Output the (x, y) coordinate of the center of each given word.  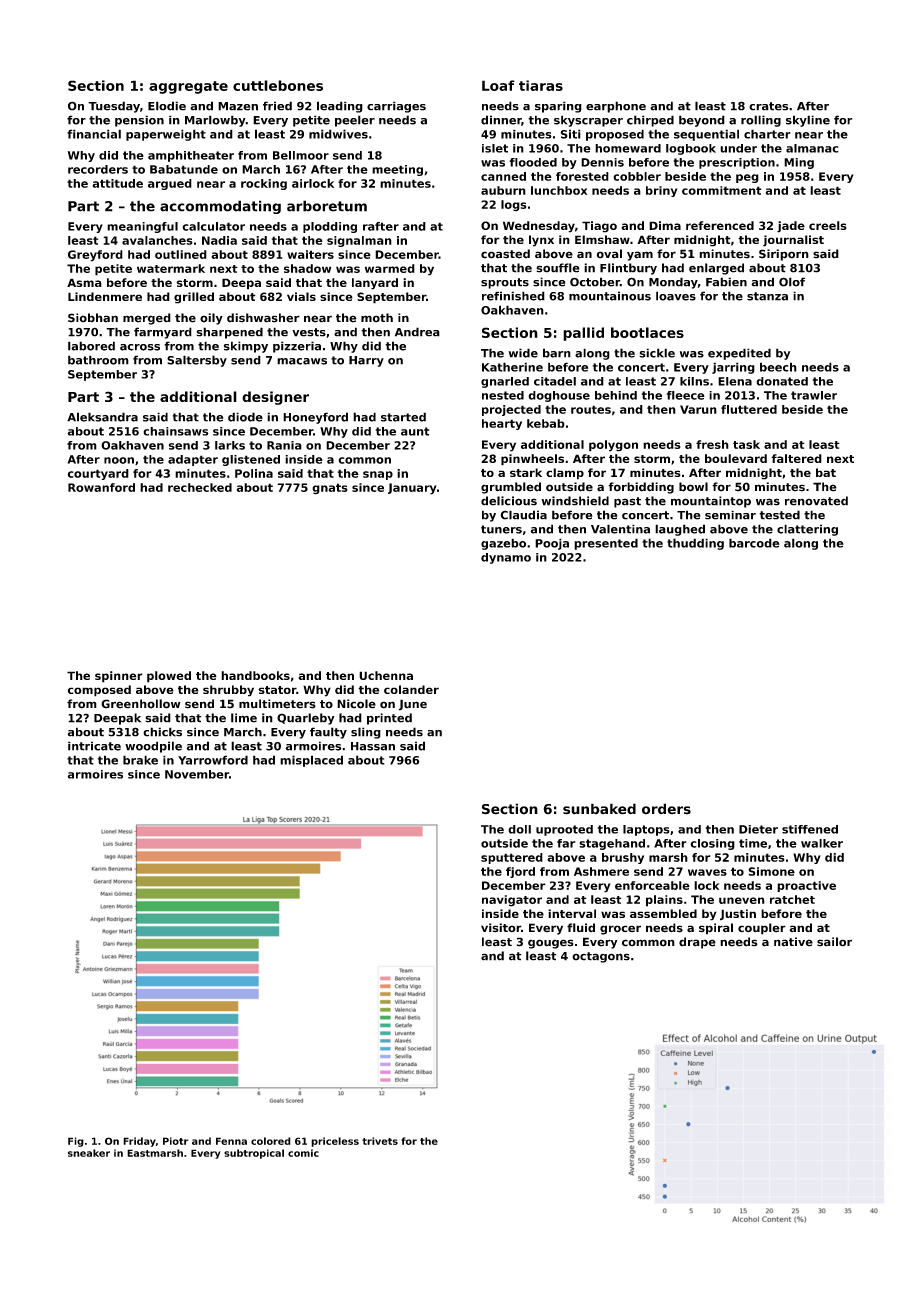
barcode (754, 543)
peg (747, 178)
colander (411, 689)
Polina (254, 473)
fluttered (749, 409)
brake (140, 760)
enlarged (716, 269)
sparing (558, 107)
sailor (834, 942)
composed (99, 691)
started (403, 417)
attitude (117, 183)
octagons (601, 957)
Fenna (231, 1141)
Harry (366, 361)
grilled (194, 298)
